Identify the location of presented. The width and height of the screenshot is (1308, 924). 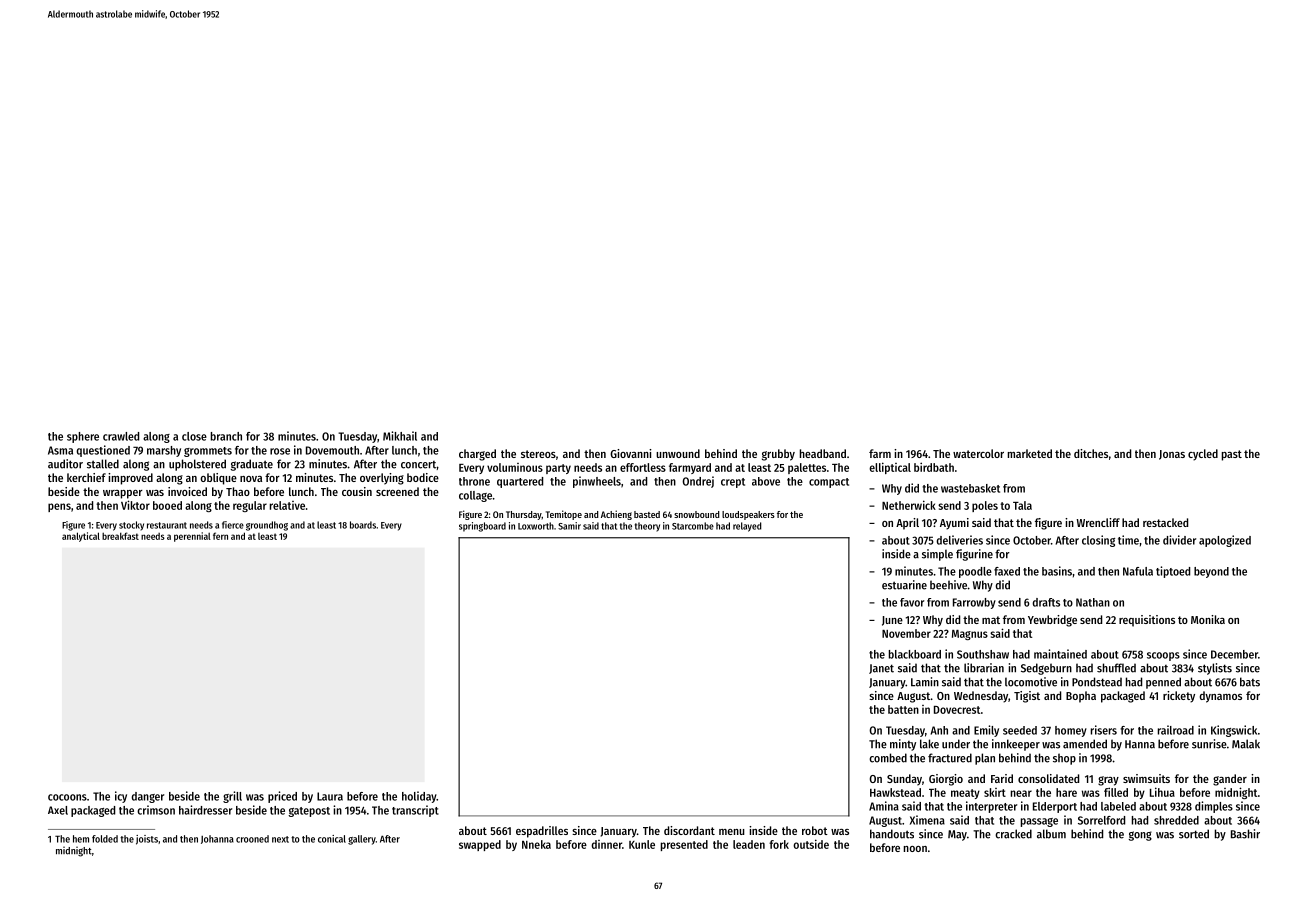
(684, 845).
